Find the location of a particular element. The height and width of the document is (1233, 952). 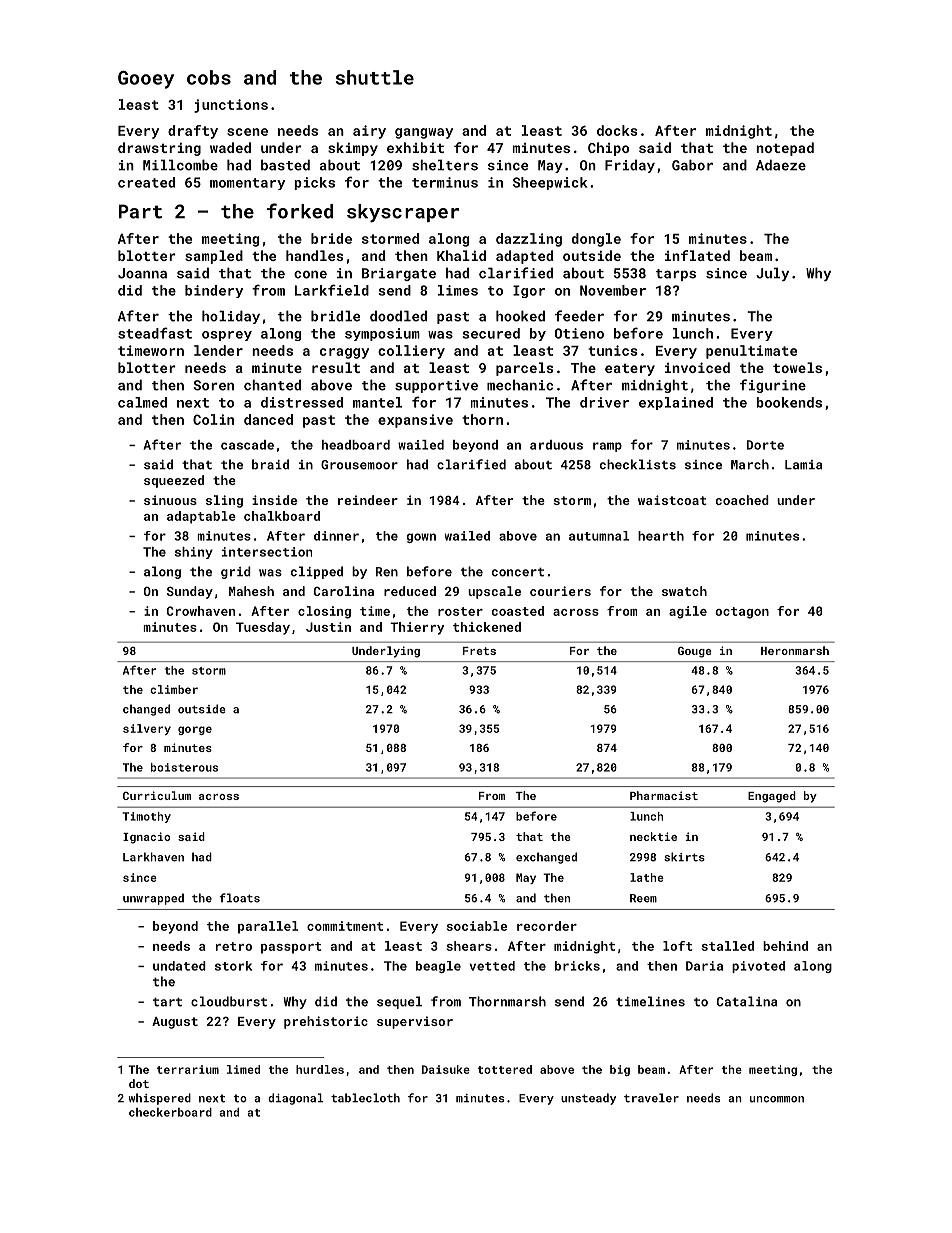

explained is located at coordinates (676, 403).
